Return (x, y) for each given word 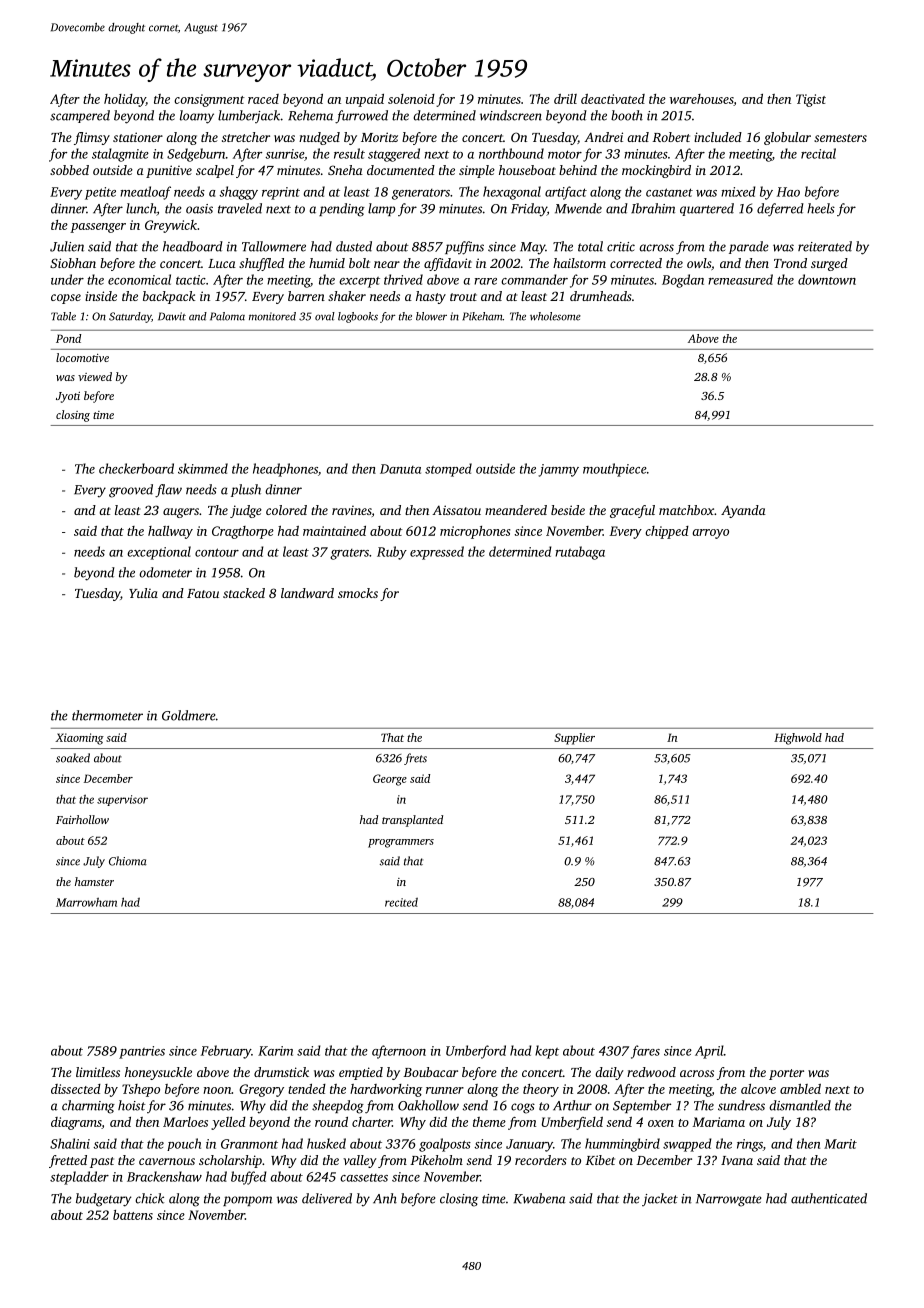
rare (485, 281)
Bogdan (683, 281)
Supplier (574, 739)
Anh (385, 1198)
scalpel (215, 171)
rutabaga (580, 553)
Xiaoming (79, 739)
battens (133, 1215)
